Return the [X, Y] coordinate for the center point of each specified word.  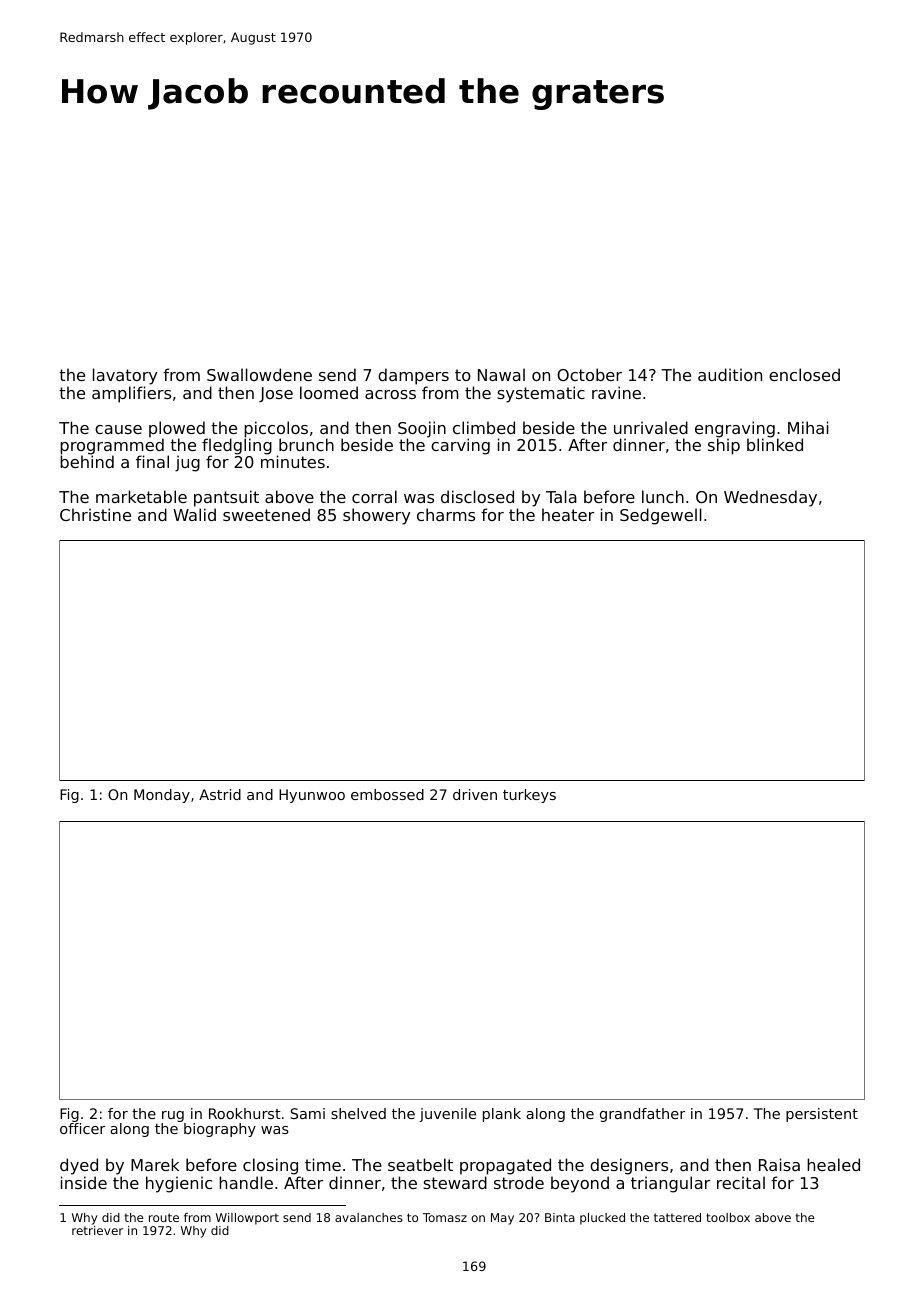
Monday [162, 796]
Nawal [501, 374]
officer [82, 1128]
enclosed [804, 374]
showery [376, 516]
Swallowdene [259, 374]
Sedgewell [661, 516]
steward [455, 1182]
